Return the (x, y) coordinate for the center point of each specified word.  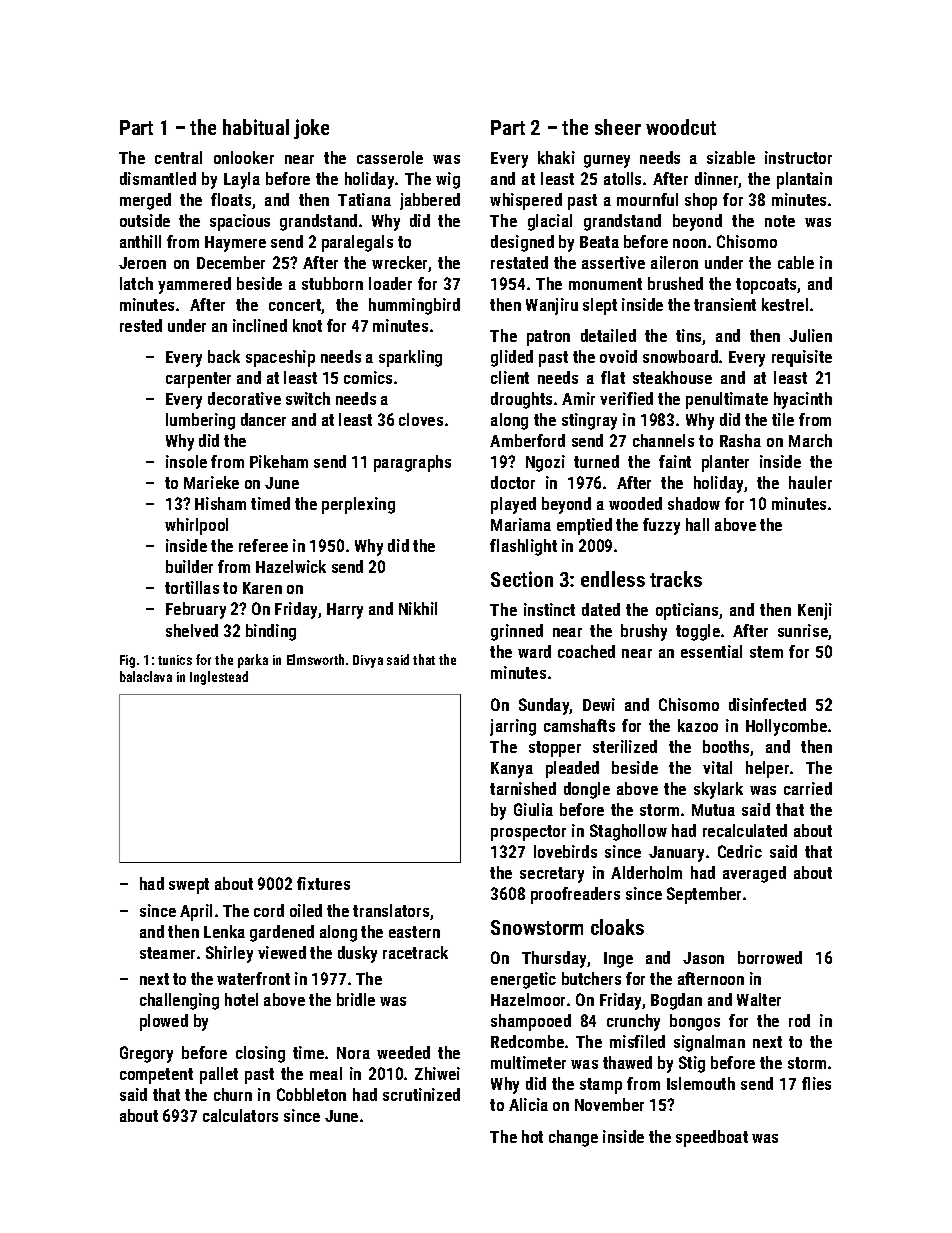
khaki (556, 157)
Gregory (146, 1054)
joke (311, 129)
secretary (552, 875)
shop (701, 201)
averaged (754, 874)
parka (253, 661)
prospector (528, 833)
